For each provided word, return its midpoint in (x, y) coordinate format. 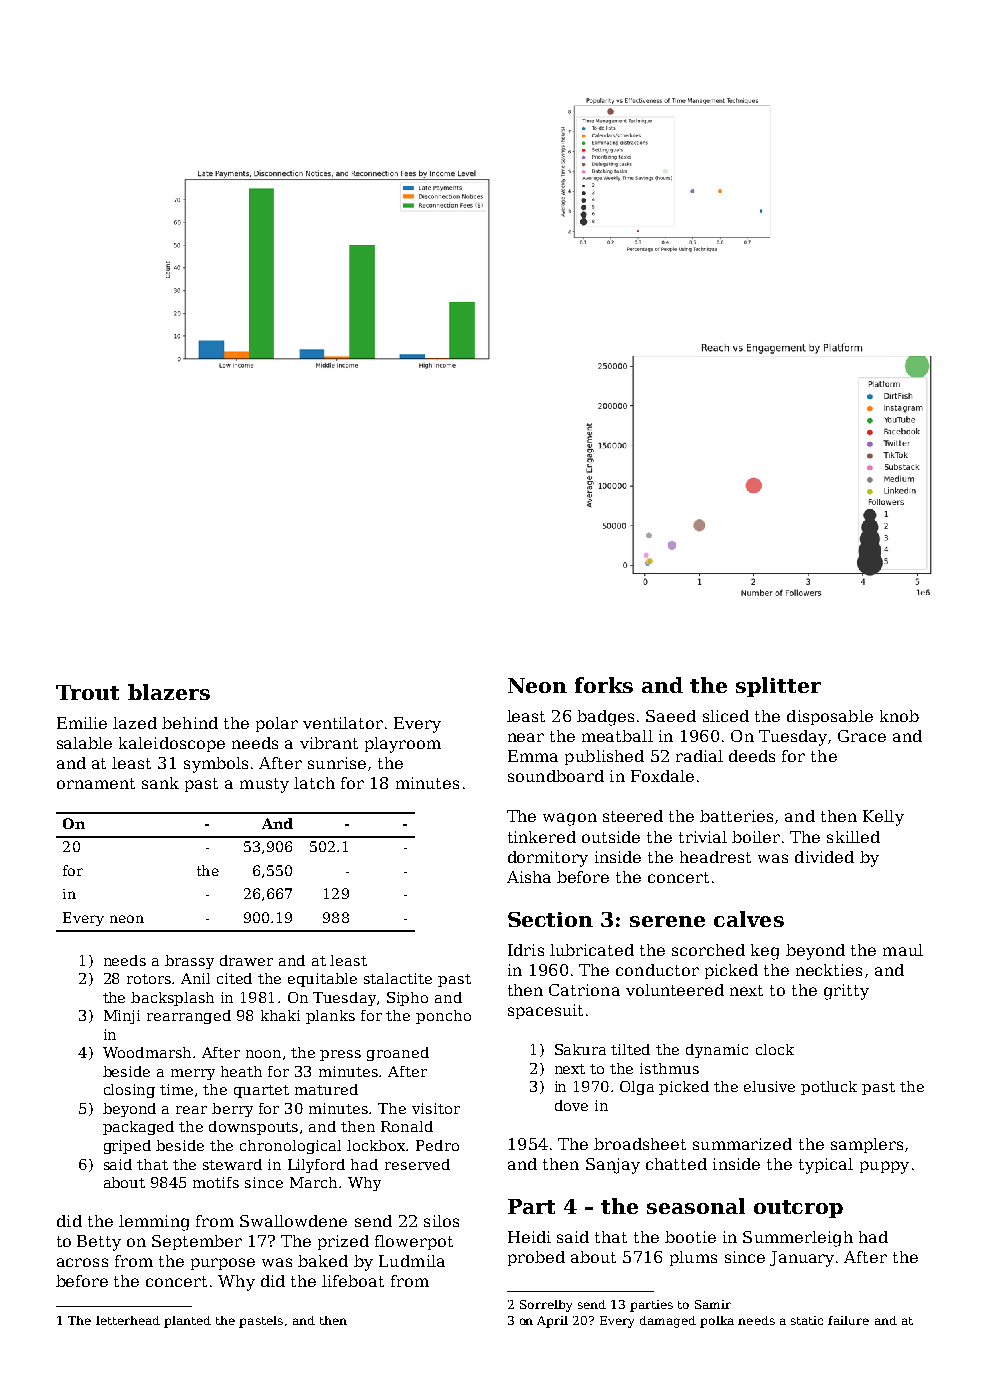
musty (264, 785)
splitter (778, 687)
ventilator (343, 723)
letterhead (128, 1320)
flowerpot (414, 1242)
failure (848, 1320)
